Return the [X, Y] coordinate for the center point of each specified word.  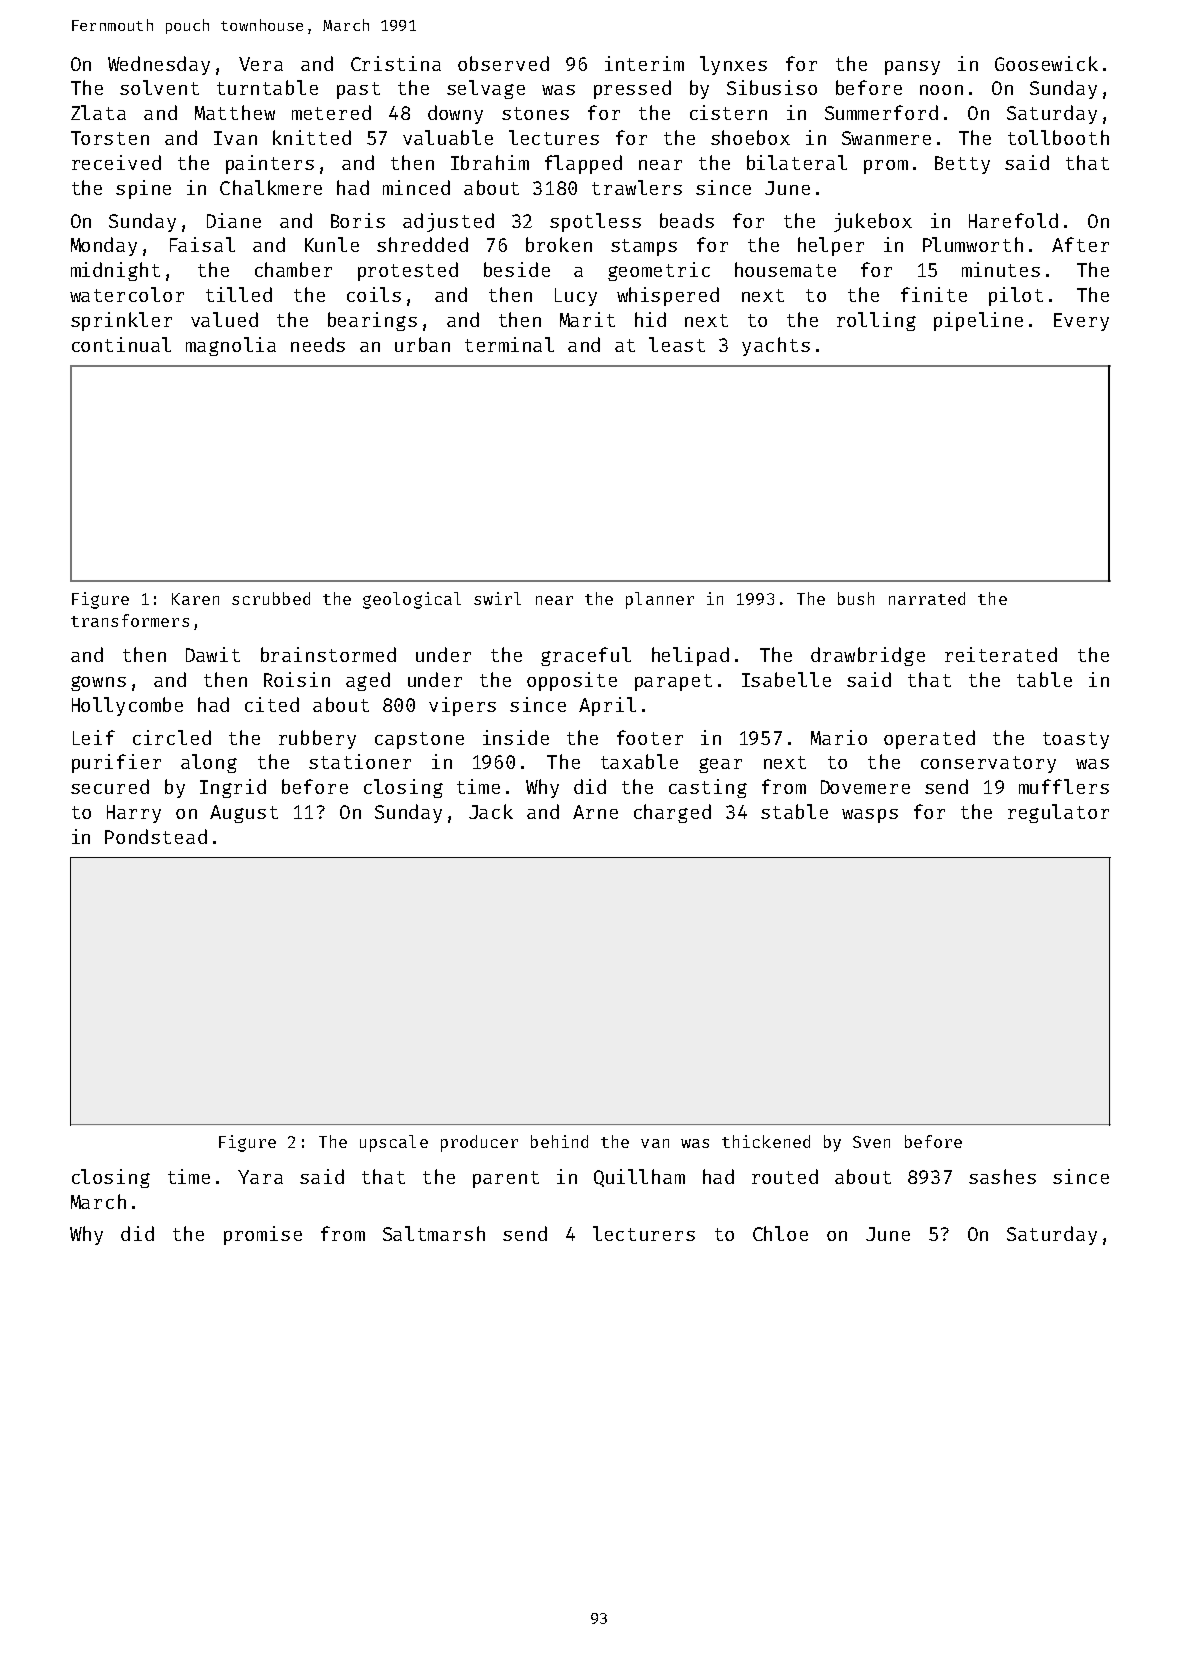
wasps [870, 816]
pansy [912, 68]
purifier [116, 763]
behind [559, 1141]
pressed [632, 89]
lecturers [644, 1233]
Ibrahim [490, 162]
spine [143, 189]
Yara [260, 1177]
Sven [871, 1142]
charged [672, 813]
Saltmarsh [434, 1233]
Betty [962, 165]
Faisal [202, 244]
